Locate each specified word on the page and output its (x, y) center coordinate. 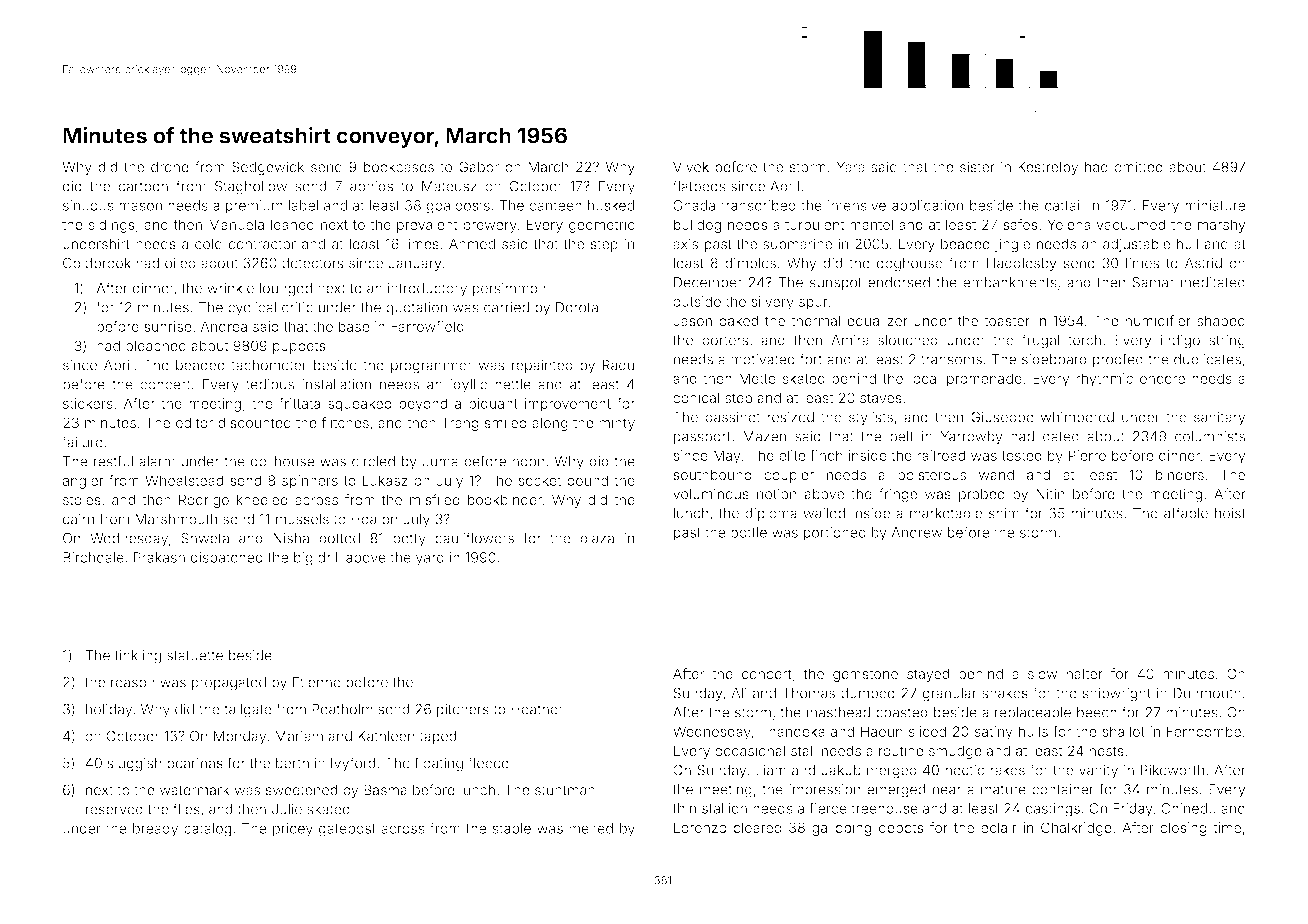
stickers (88, 403)
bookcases (399, 167)
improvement (568, 405)
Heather (537, 709)
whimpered (1077, 418)
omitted (1138, 167)
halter (1084, 673)
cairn (78, 519)
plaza (597, 540)
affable (1186, 513)
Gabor (479, 167)
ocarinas (195, 763)
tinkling (138, 657)
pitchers (463, 710)
